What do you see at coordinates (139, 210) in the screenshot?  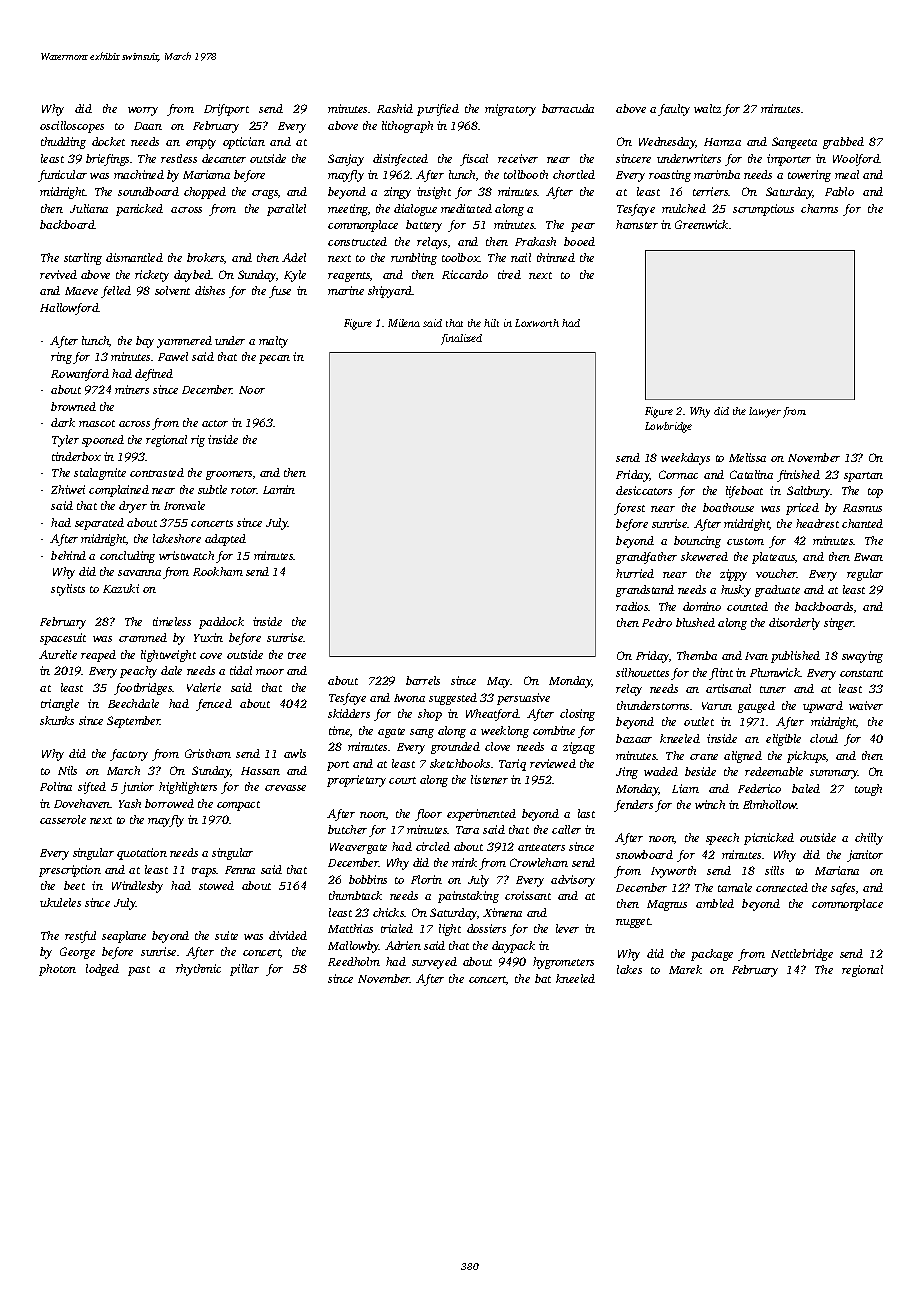 I see `panicked` at bounding box center [139, 210].
